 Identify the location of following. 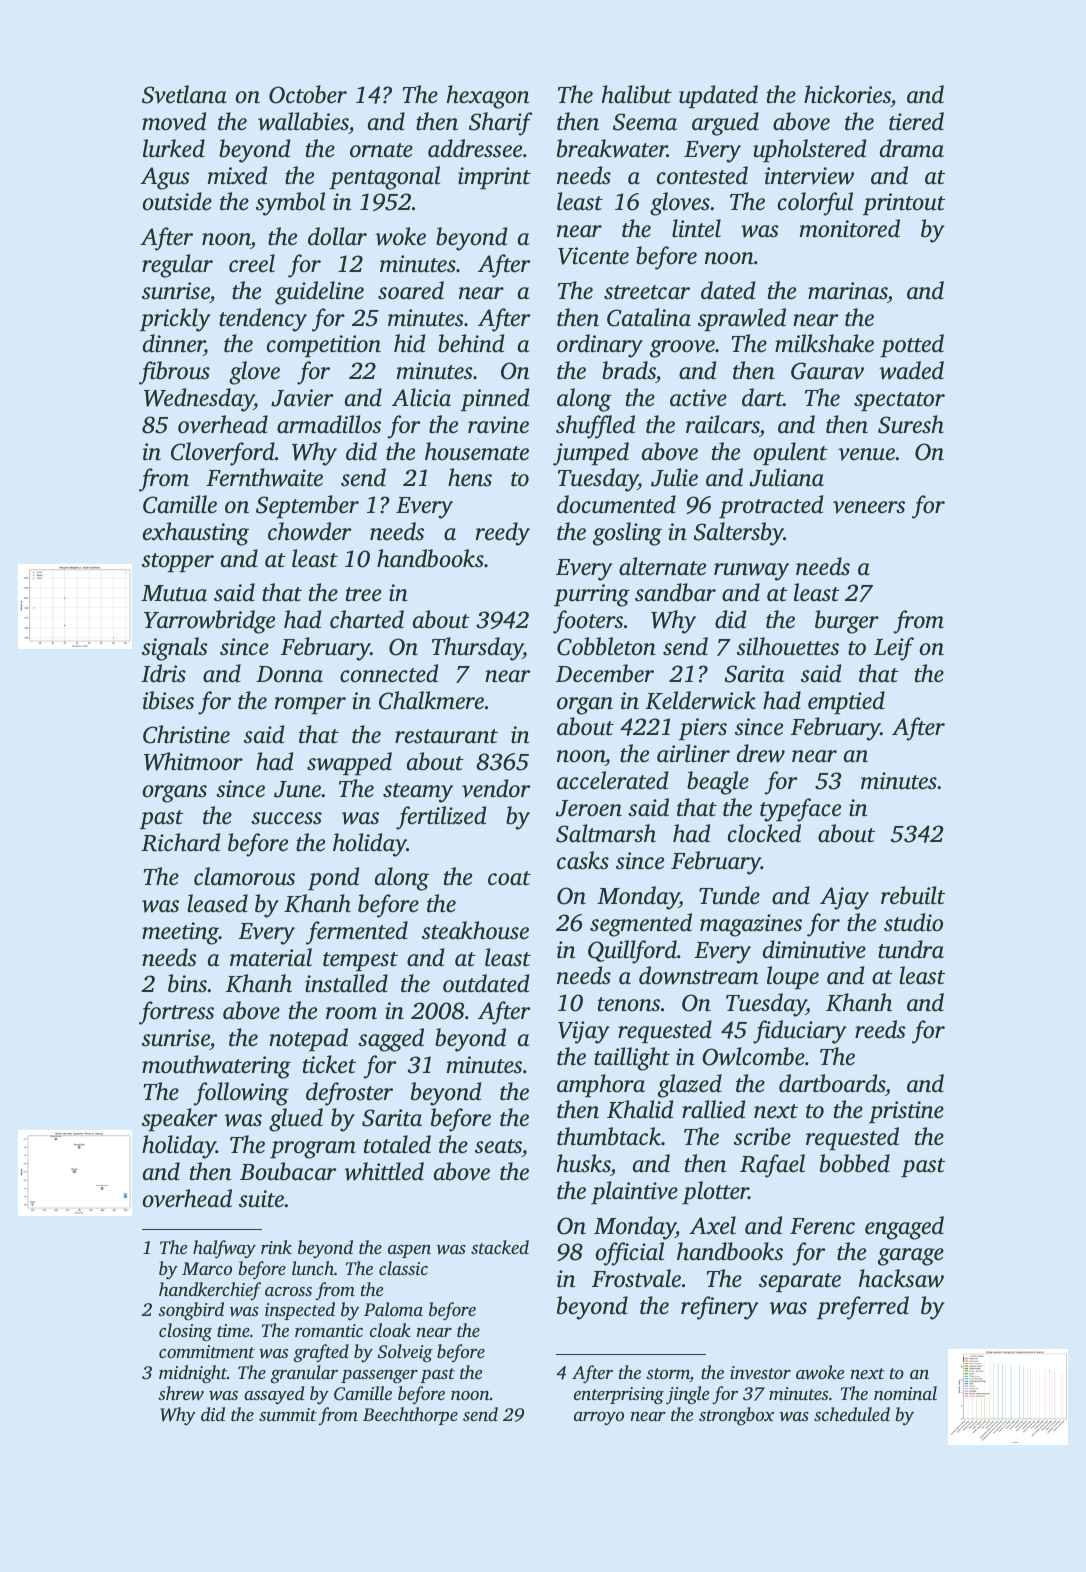
(241, 1094).
